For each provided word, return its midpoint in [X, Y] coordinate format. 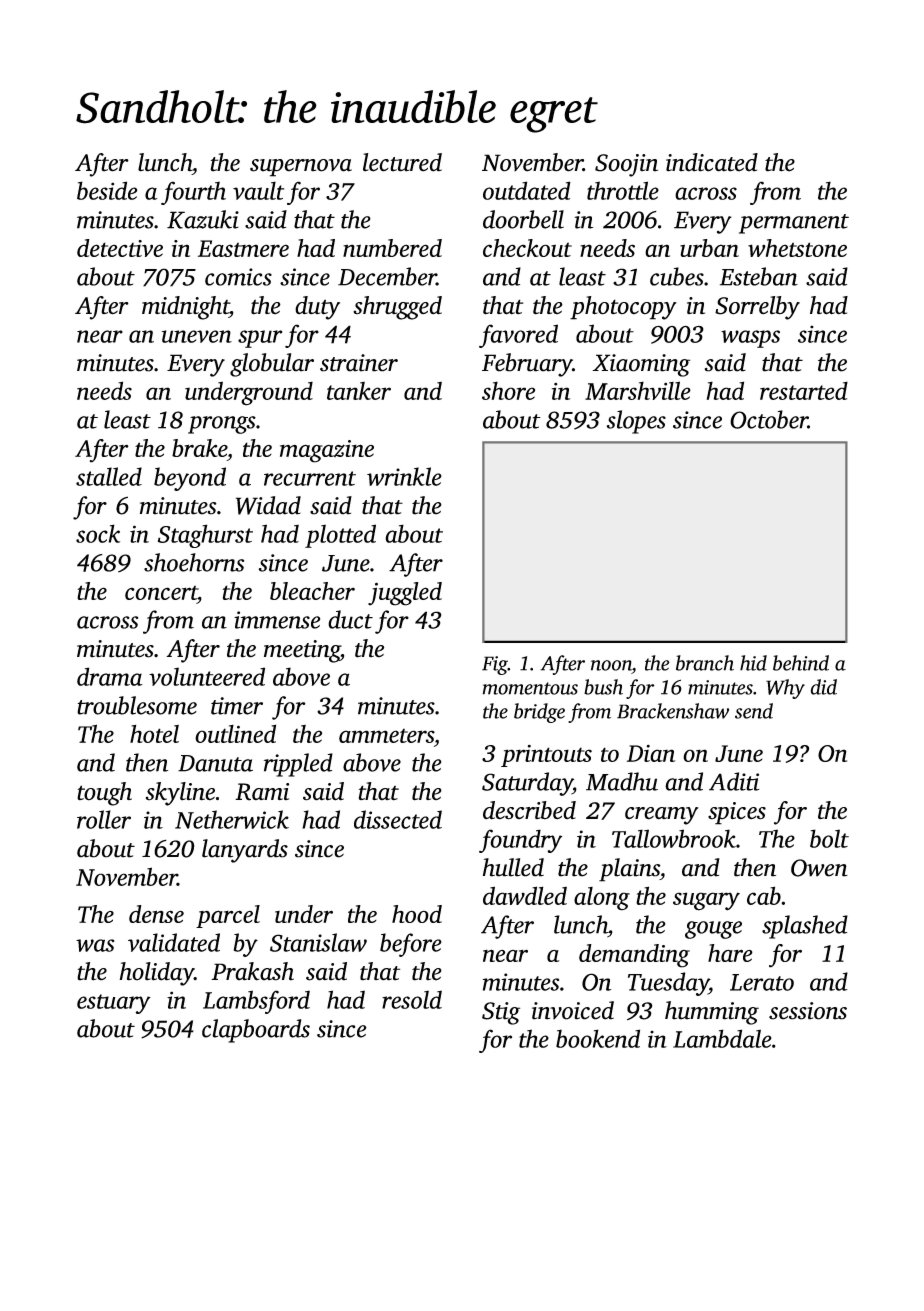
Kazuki [203, 219]
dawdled [525, 895]
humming [712, 1013]
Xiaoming [641, 365]
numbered [392, 248]
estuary [114, 1004]
